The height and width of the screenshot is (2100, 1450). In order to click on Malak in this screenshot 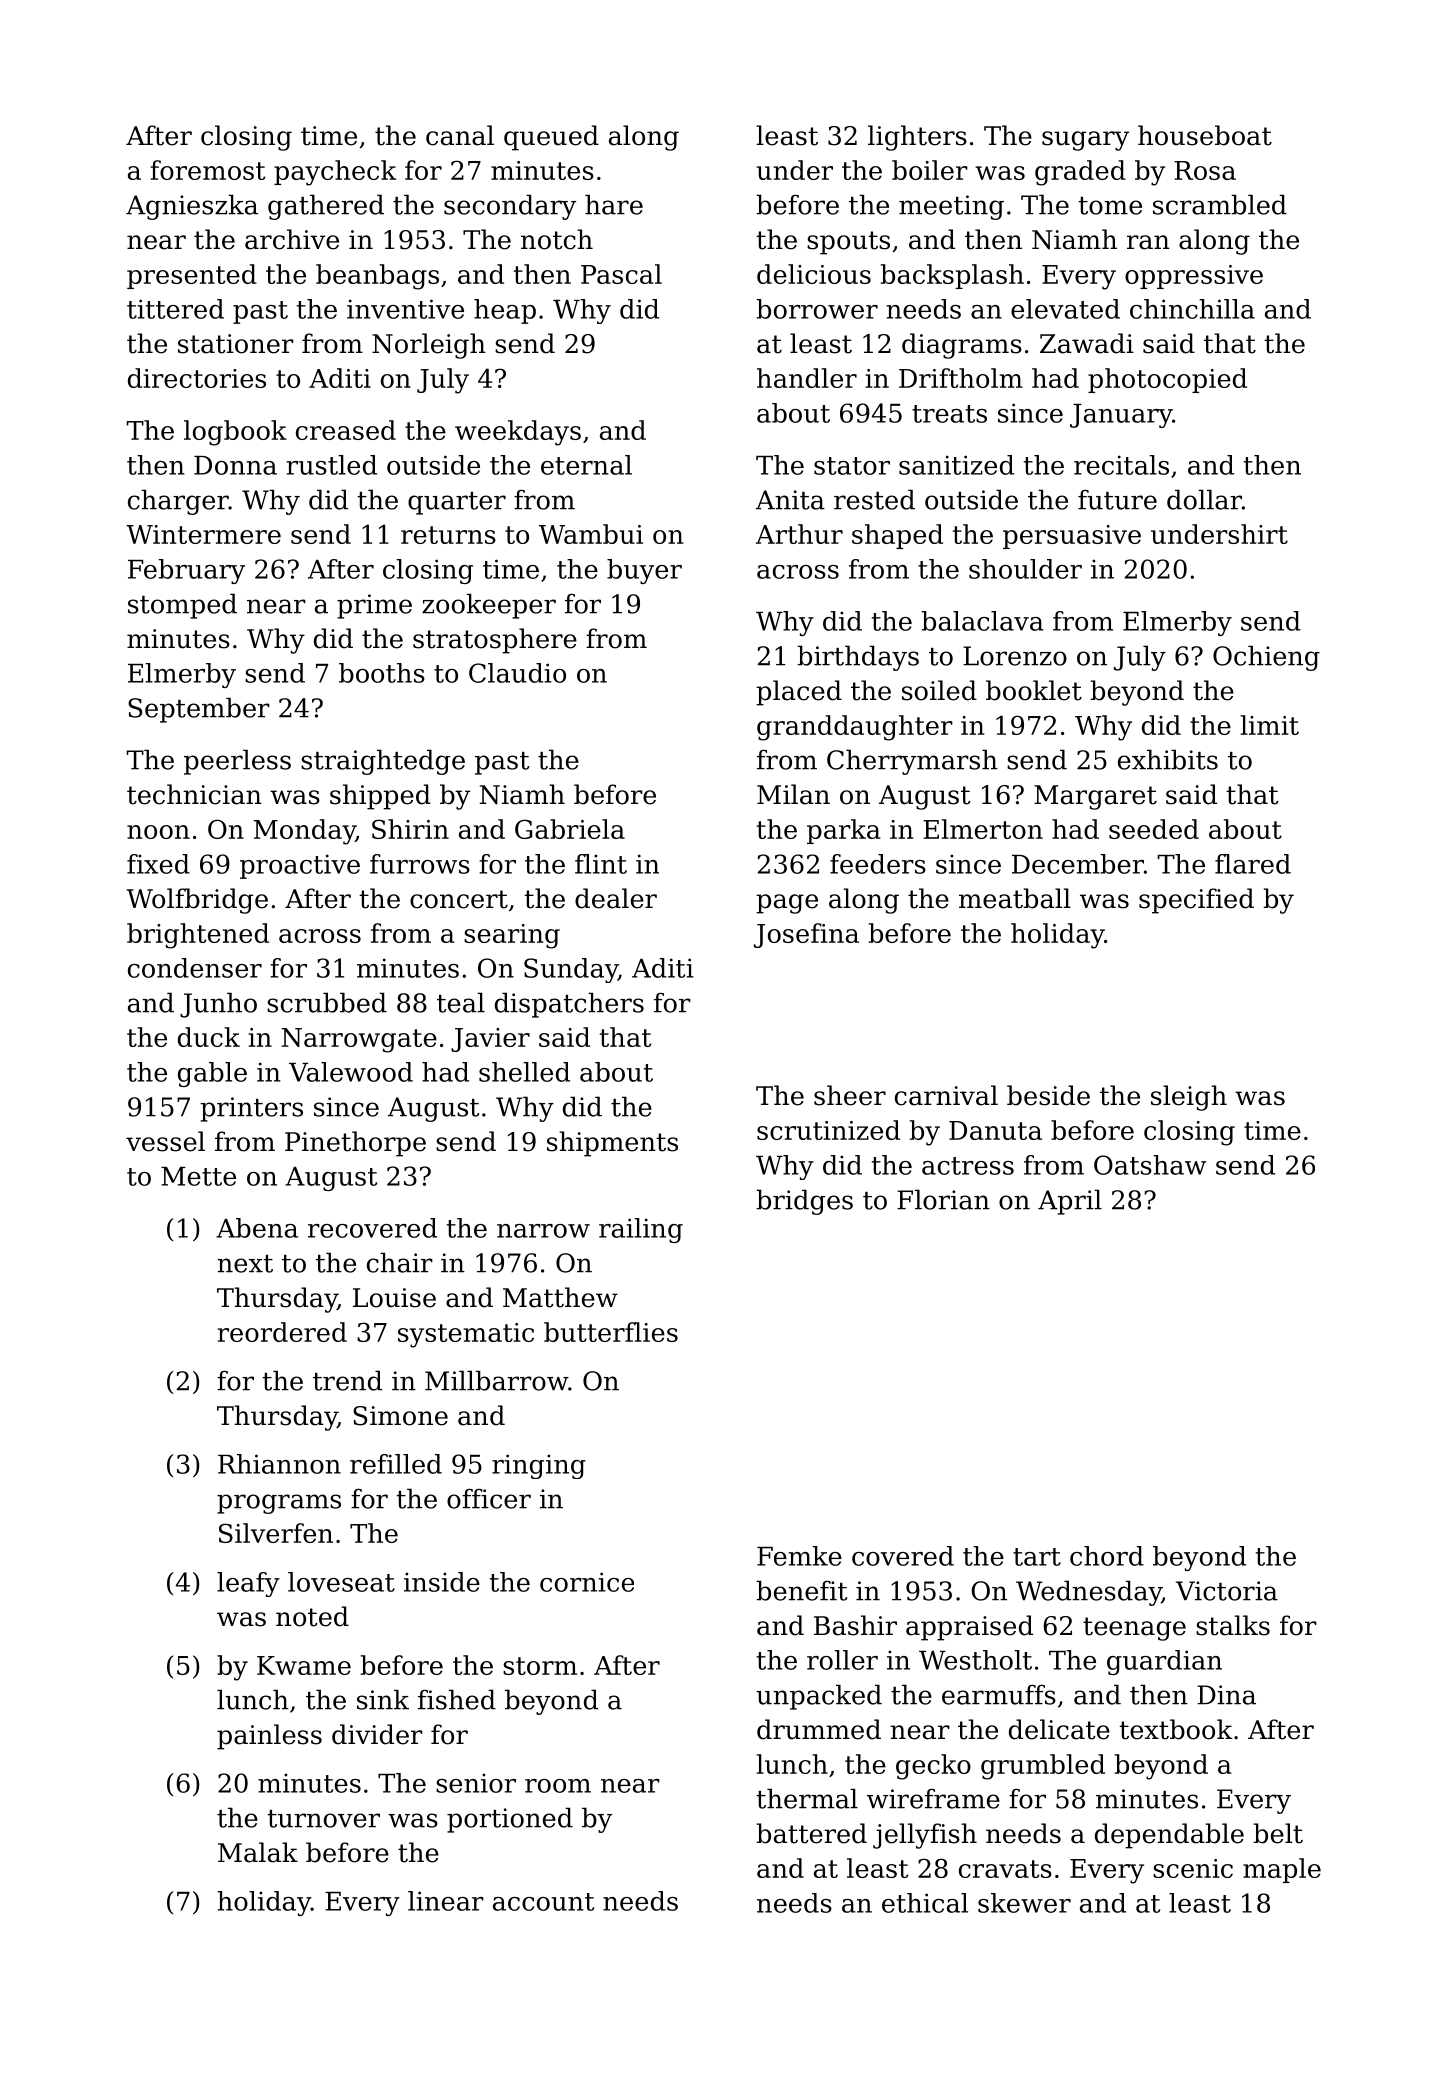, I will do `click(258, 1852)`.
